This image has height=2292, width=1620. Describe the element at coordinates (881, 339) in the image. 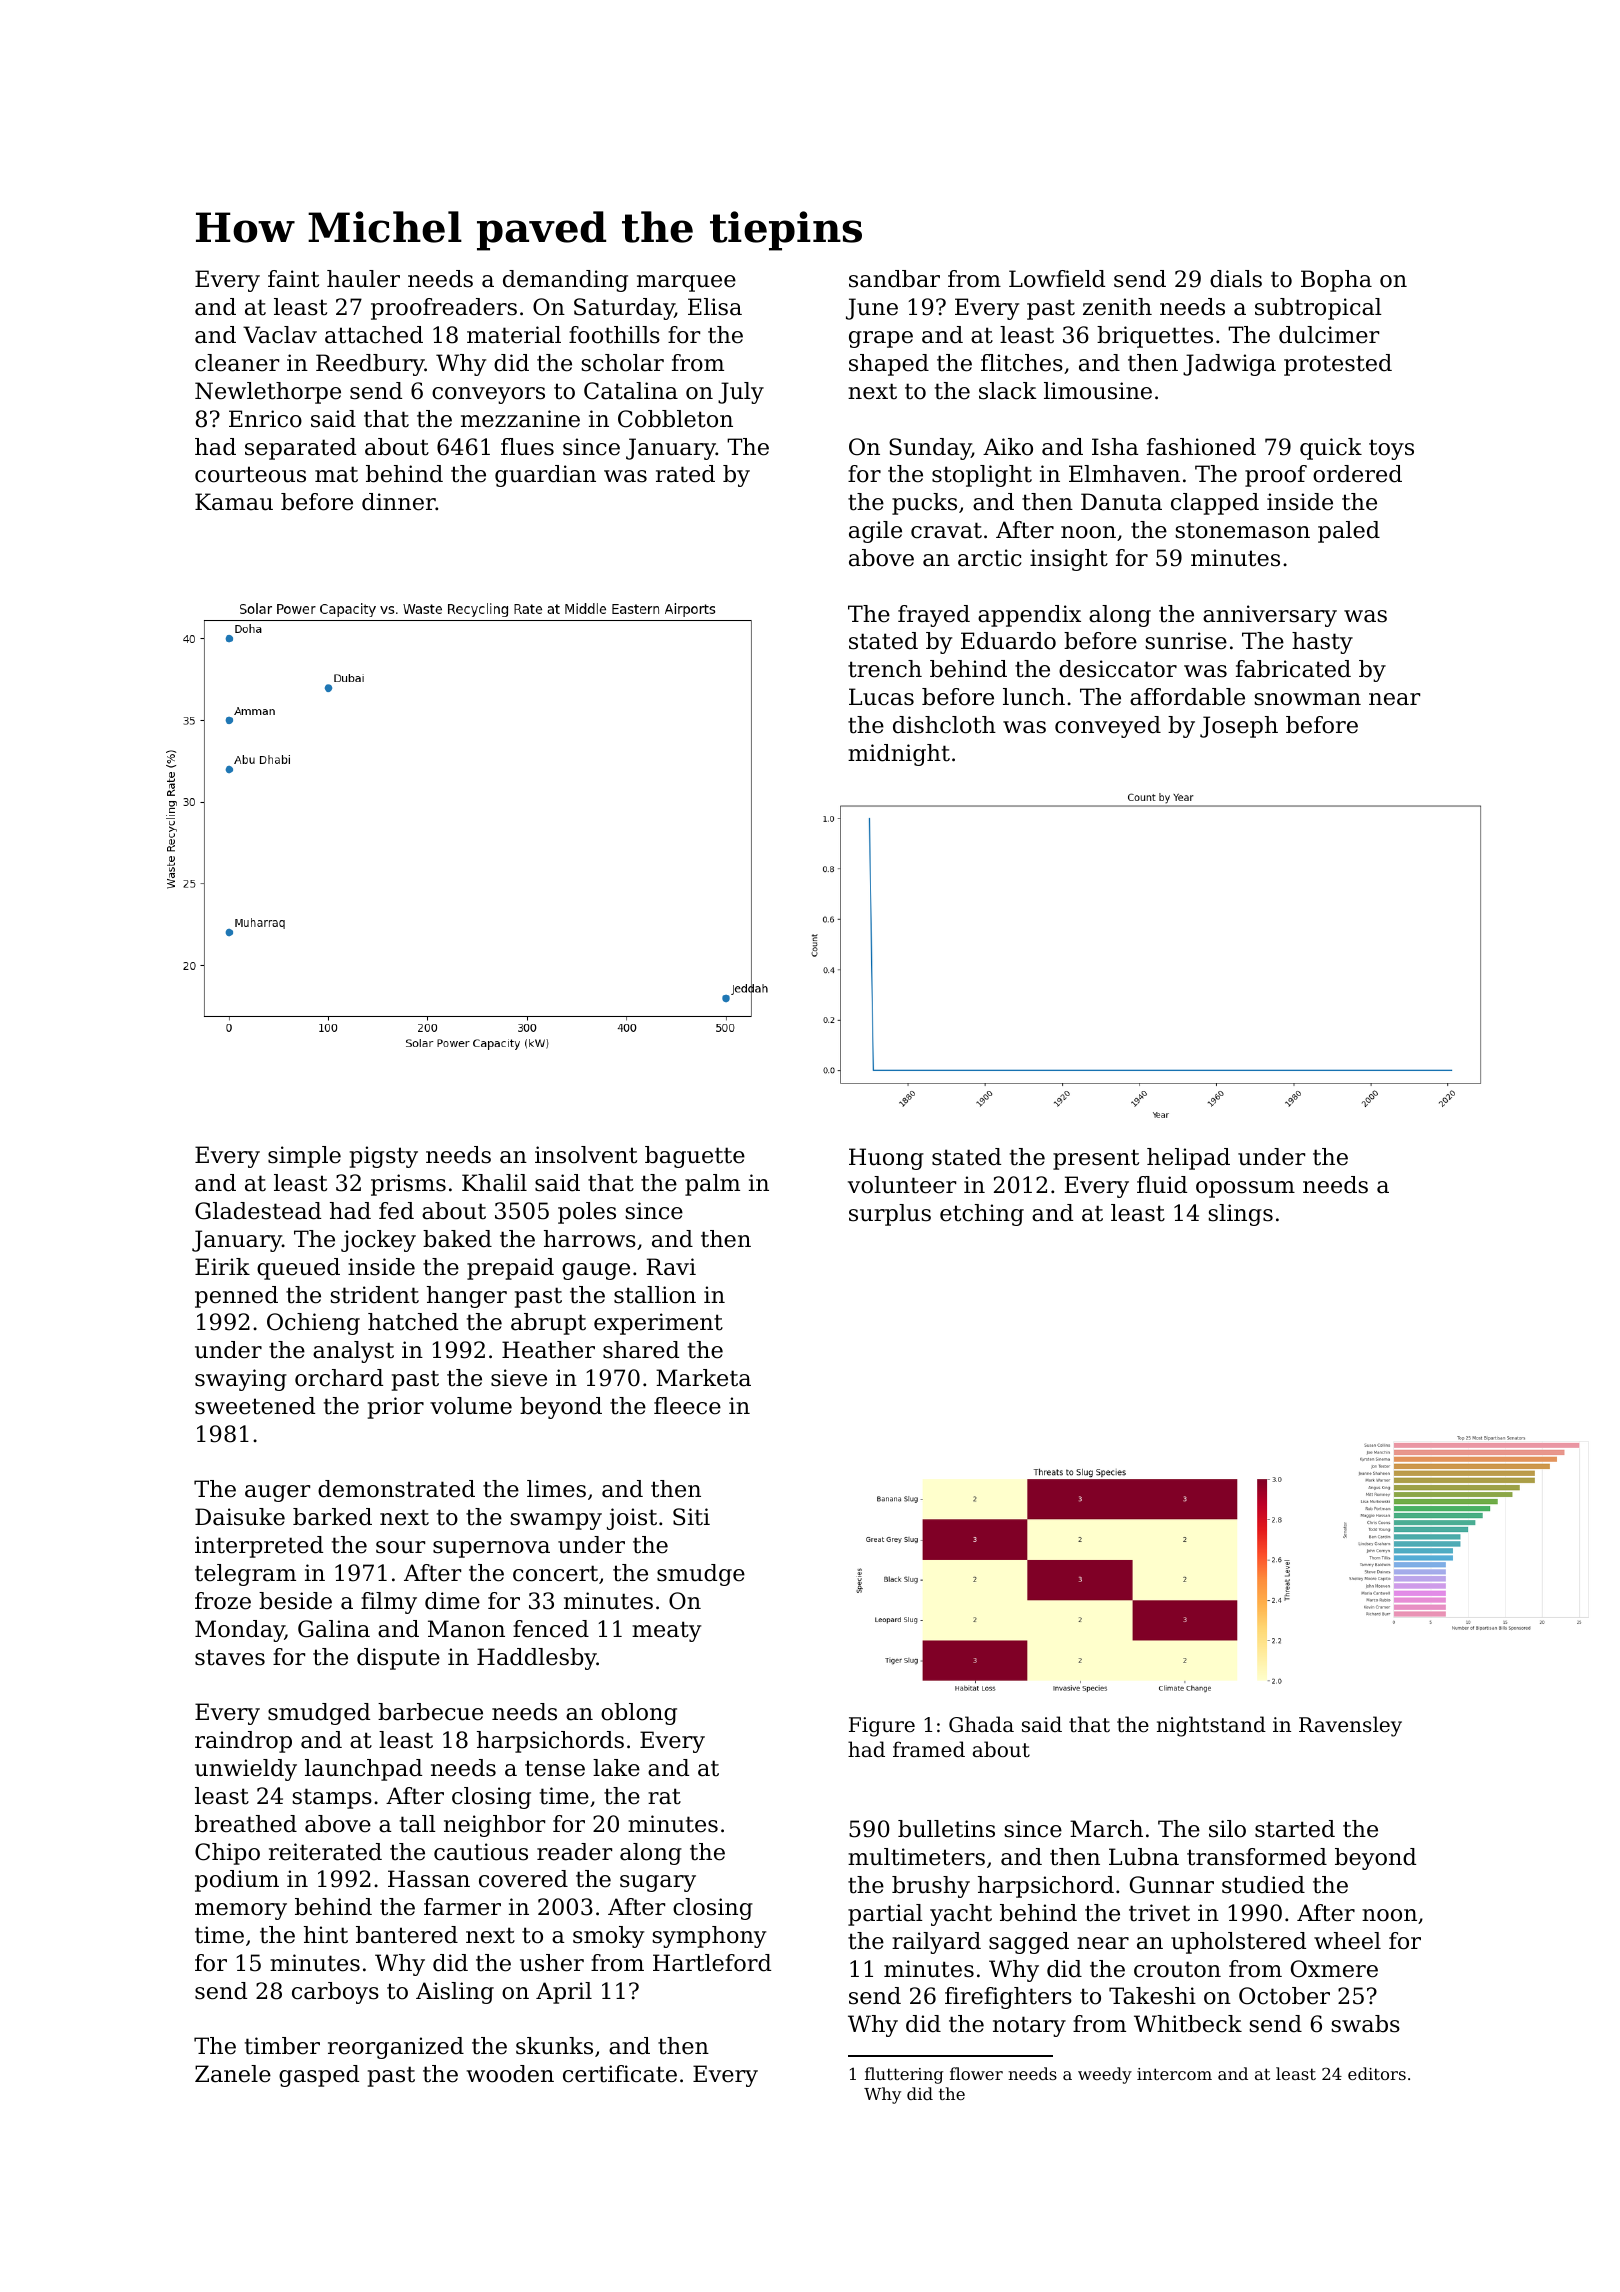

I see `grape` at that location.
